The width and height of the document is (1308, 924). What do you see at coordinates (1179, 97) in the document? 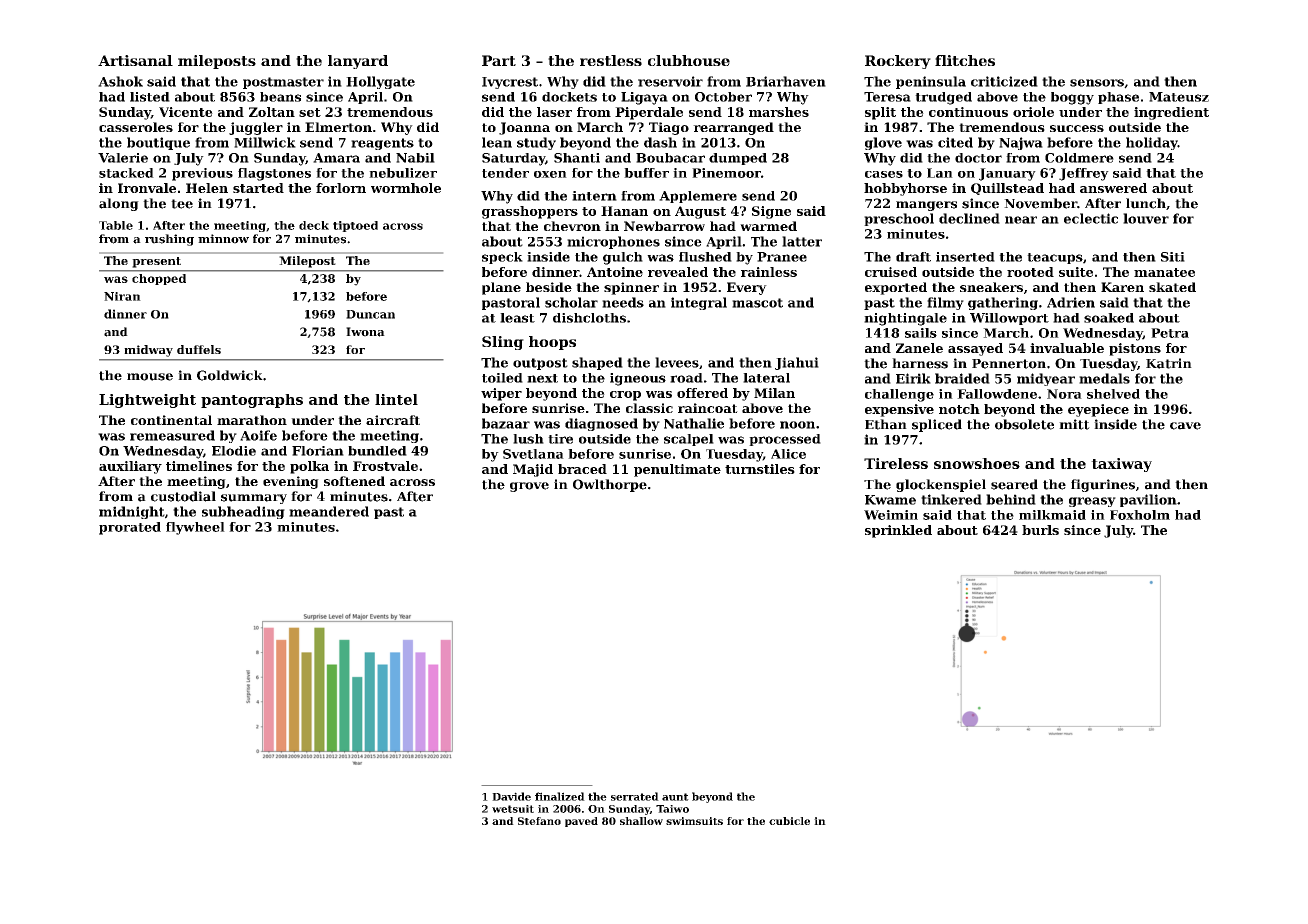
I see `Mateusz` at bounding box center [1179, 97].
